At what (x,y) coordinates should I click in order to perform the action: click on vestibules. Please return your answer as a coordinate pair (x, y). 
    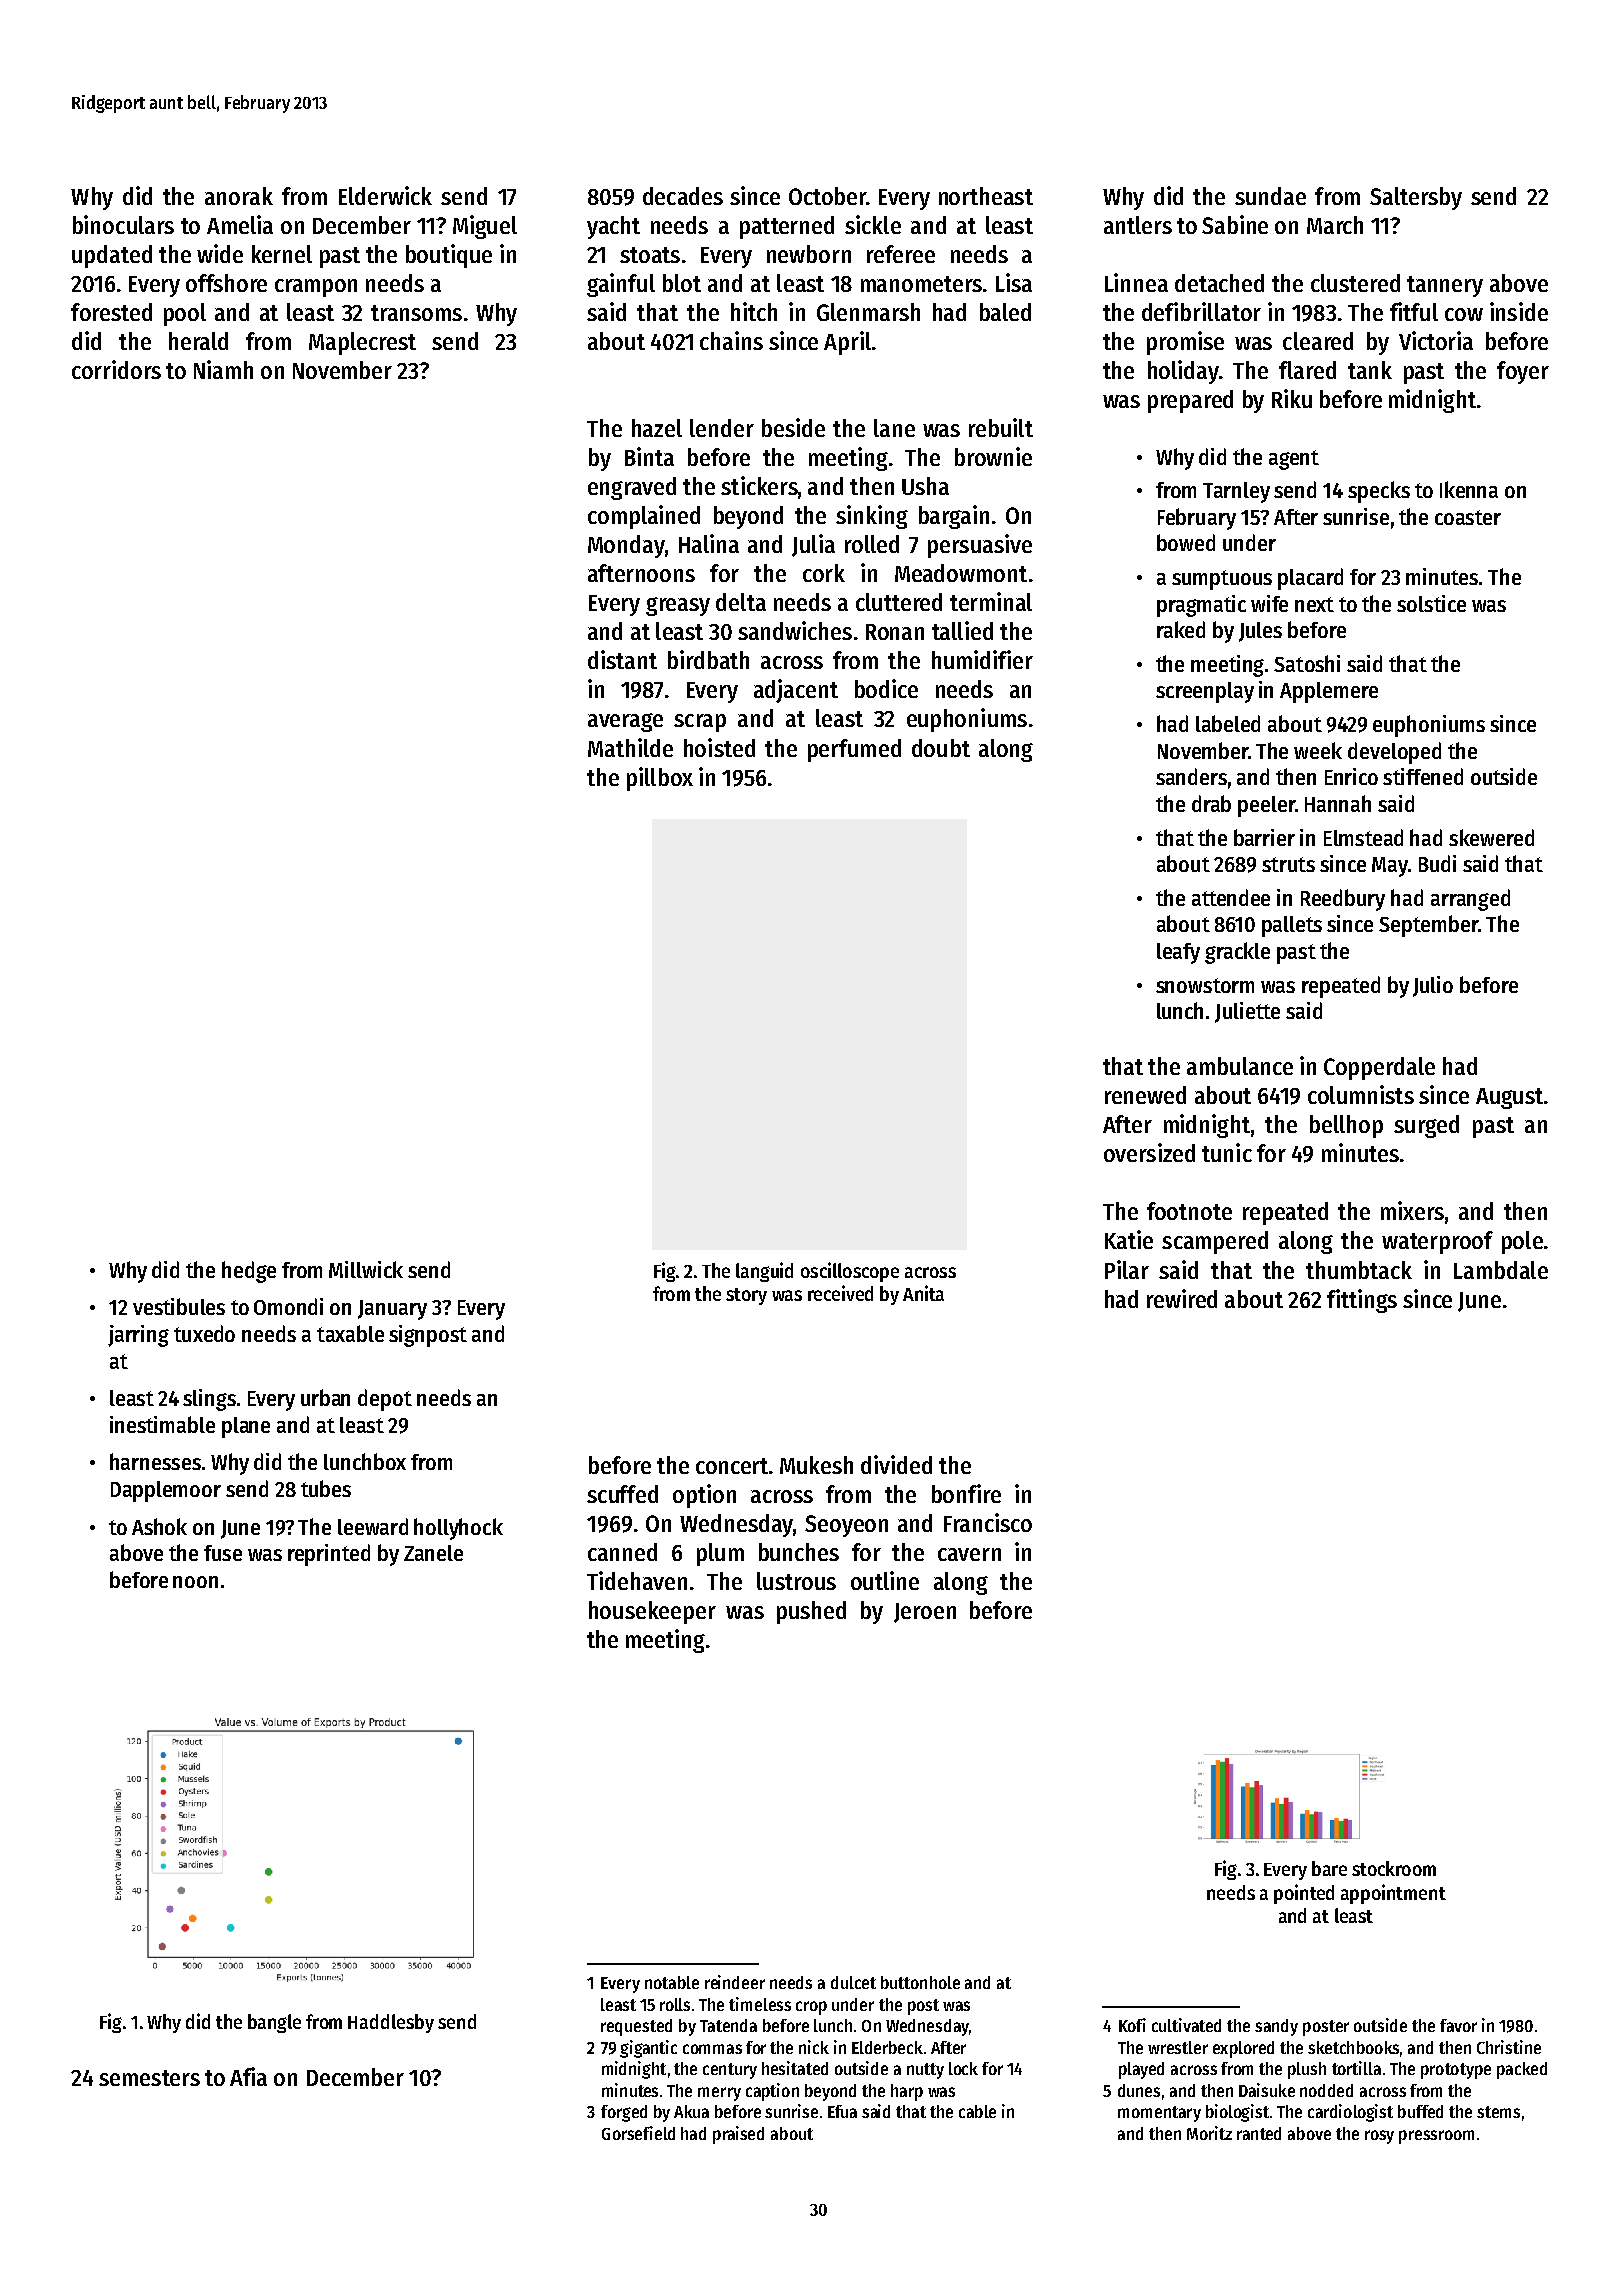
    Looking at the image, I should click on (179, 1306).
